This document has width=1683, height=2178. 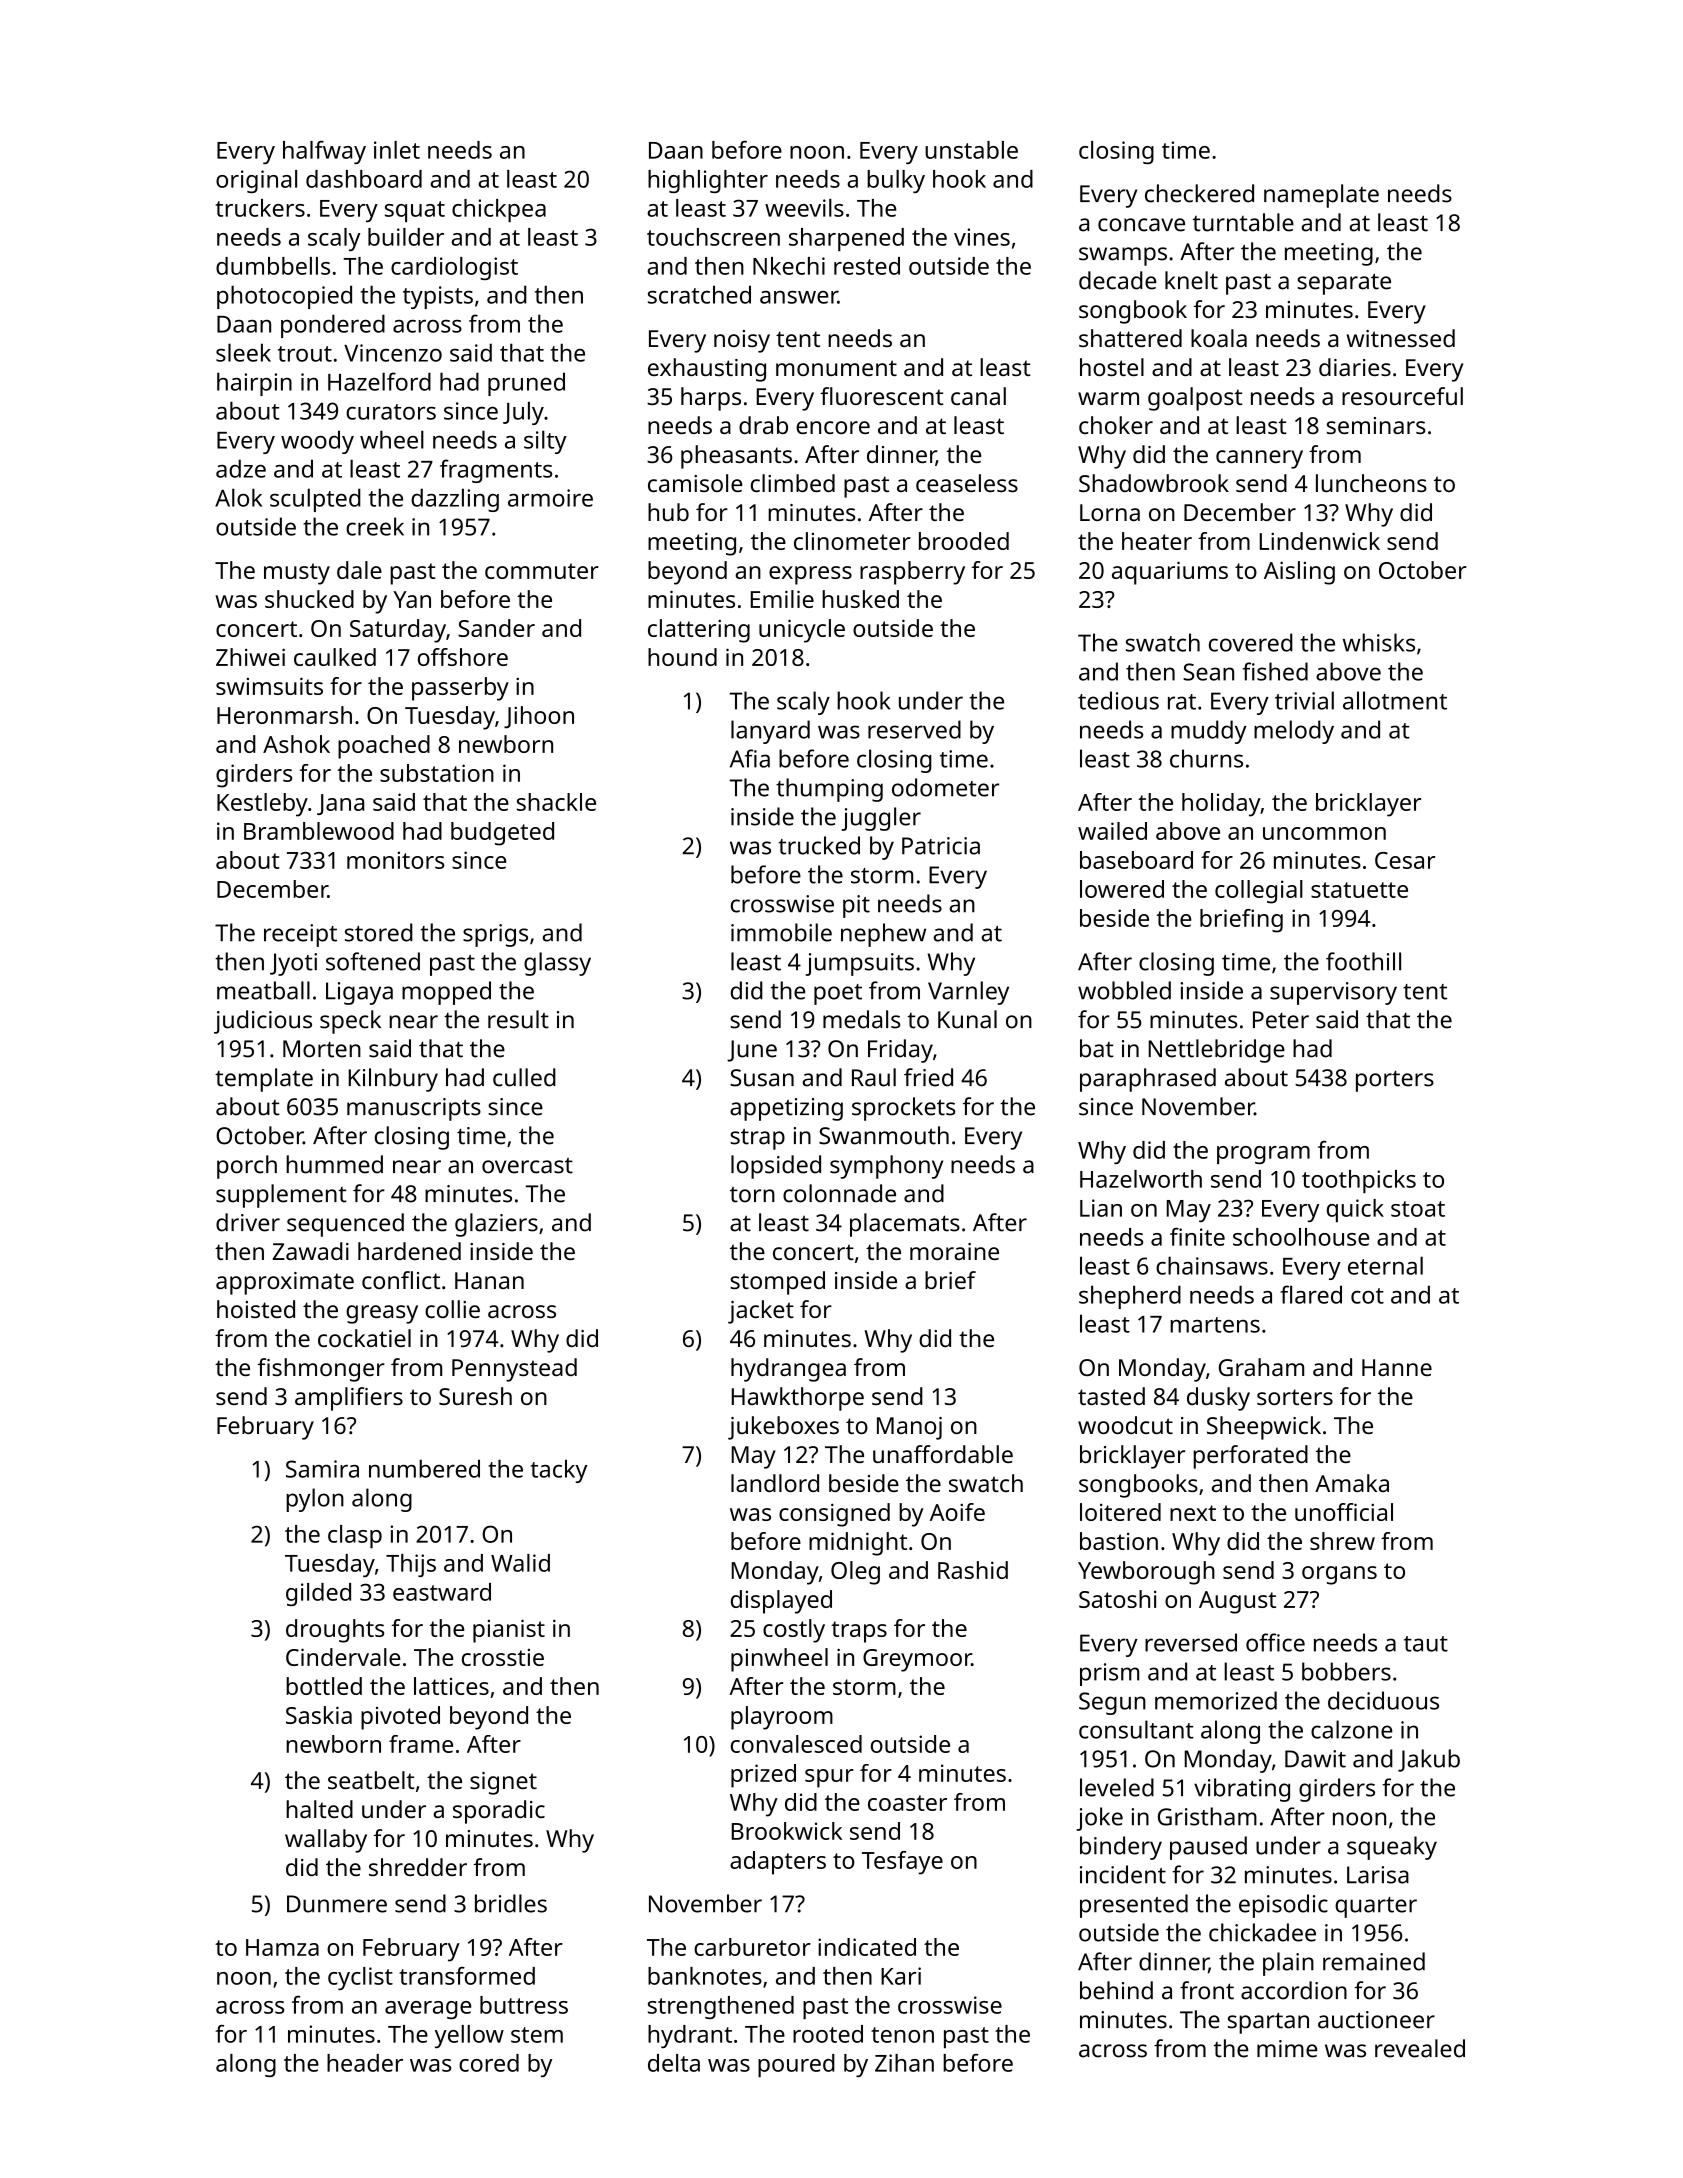 What do you see at coordinates (834, 1515) in the document?
I see `consigned` at bounding box center [834, 1515].
